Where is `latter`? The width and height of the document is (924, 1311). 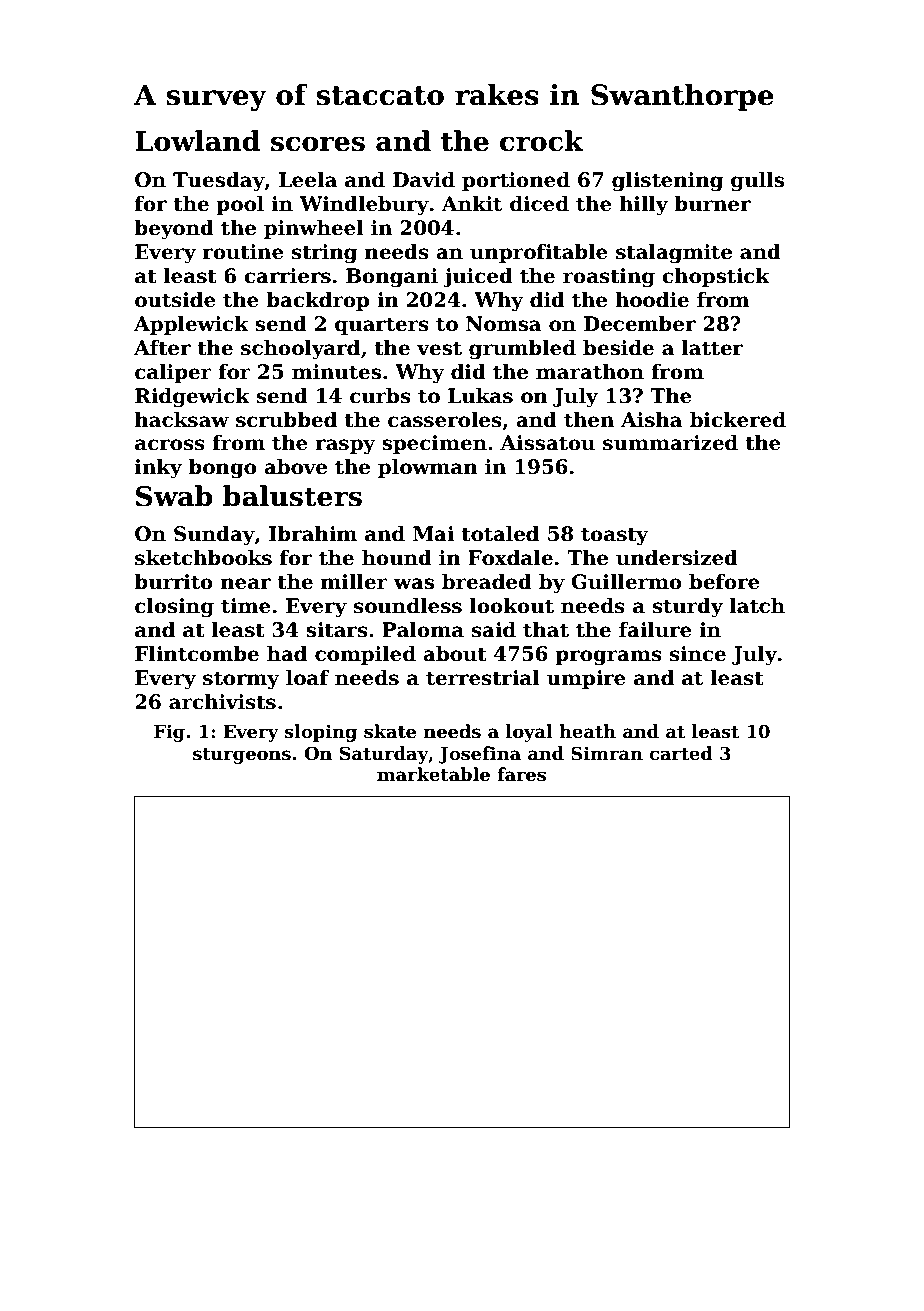
latter is located at coordinates (712, 348).
